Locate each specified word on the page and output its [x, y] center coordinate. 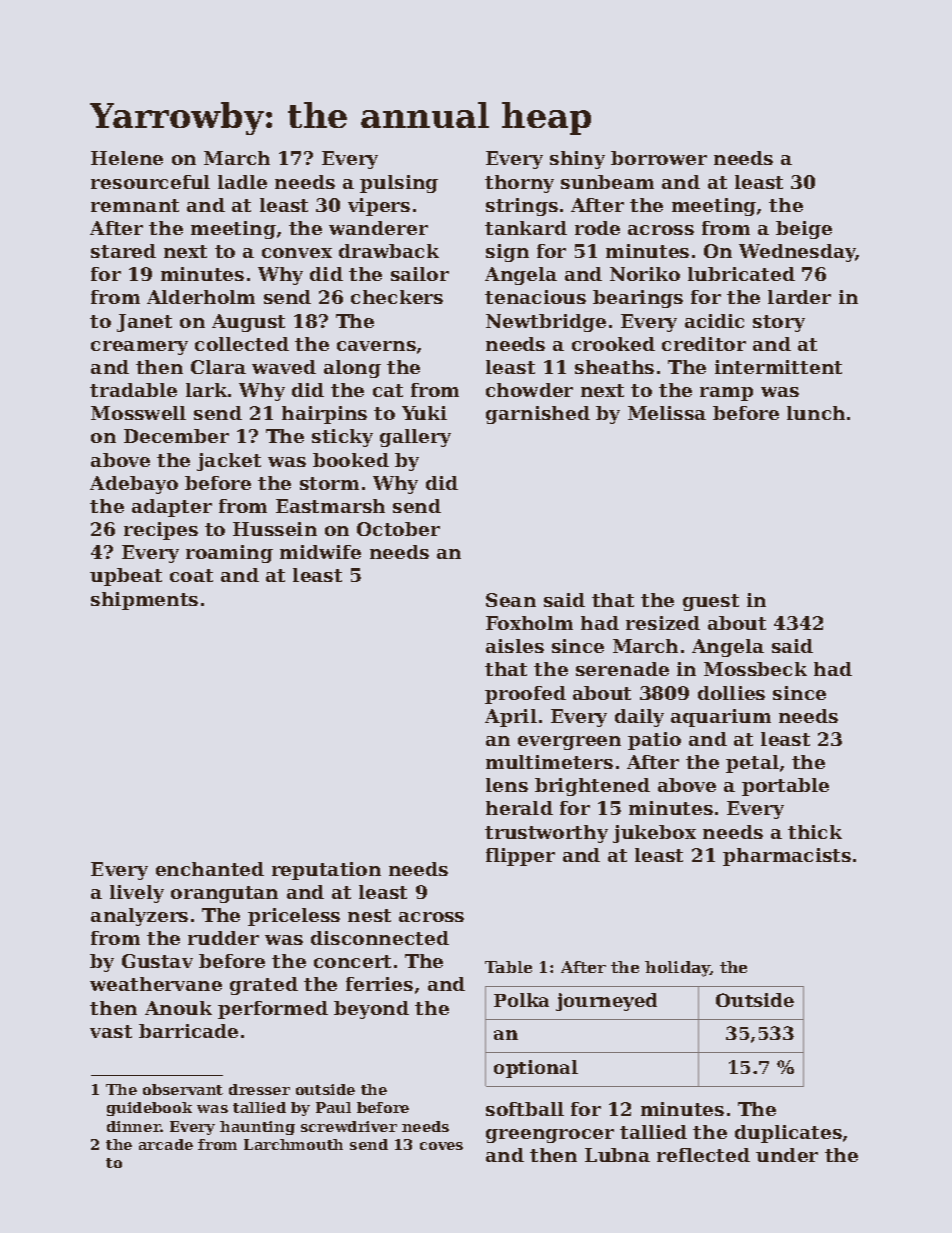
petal [752, 764]
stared [123, 251]
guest [711, 602]
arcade [166, 1144]
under [787, 1155]
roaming [229, 554]
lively [137, 894]
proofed [525, 695]
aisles [515, 646]
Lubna [617, 1155]
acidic [714, 321]
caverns [376, 346]
